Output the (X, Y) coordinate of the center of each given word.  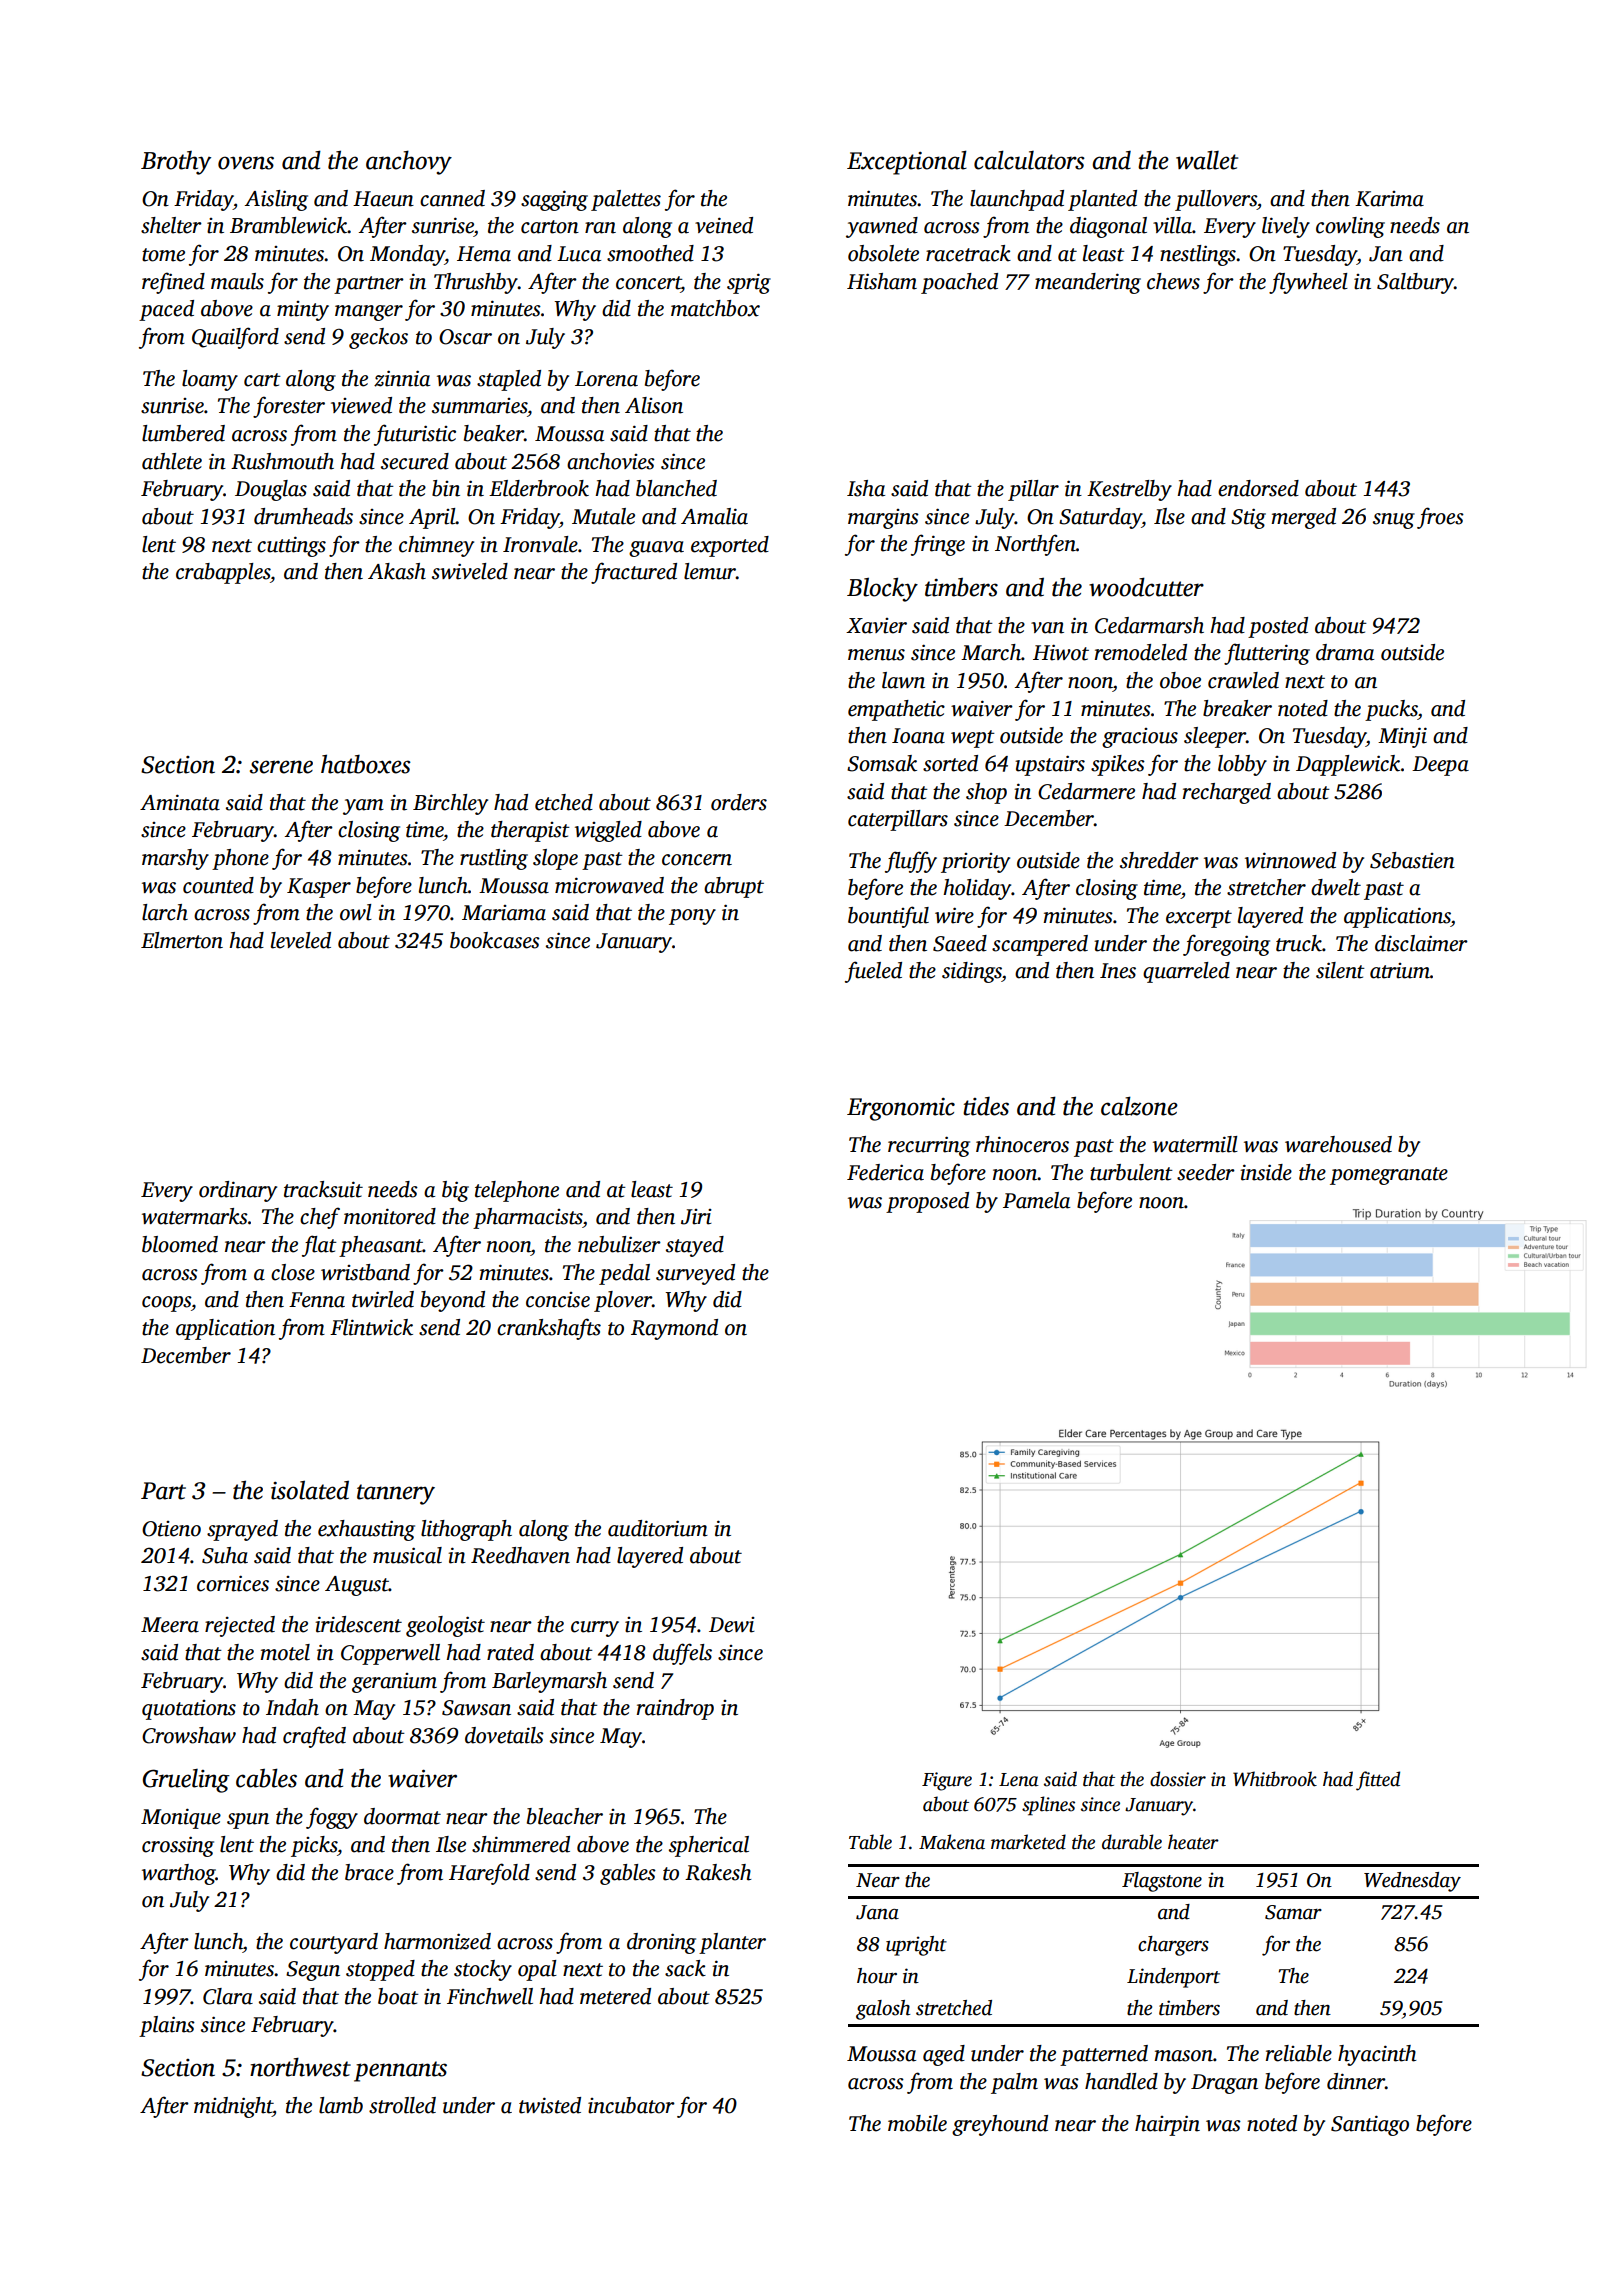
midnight (233, 2107)
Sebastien (1412, 860)
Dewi (732, 1625)
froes (1440, 518)
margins (883, 519)
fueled (873, 972)
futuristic (415, 435)
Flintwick (371, 1327)
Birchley (450, 804)
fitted (1378, 1781)
